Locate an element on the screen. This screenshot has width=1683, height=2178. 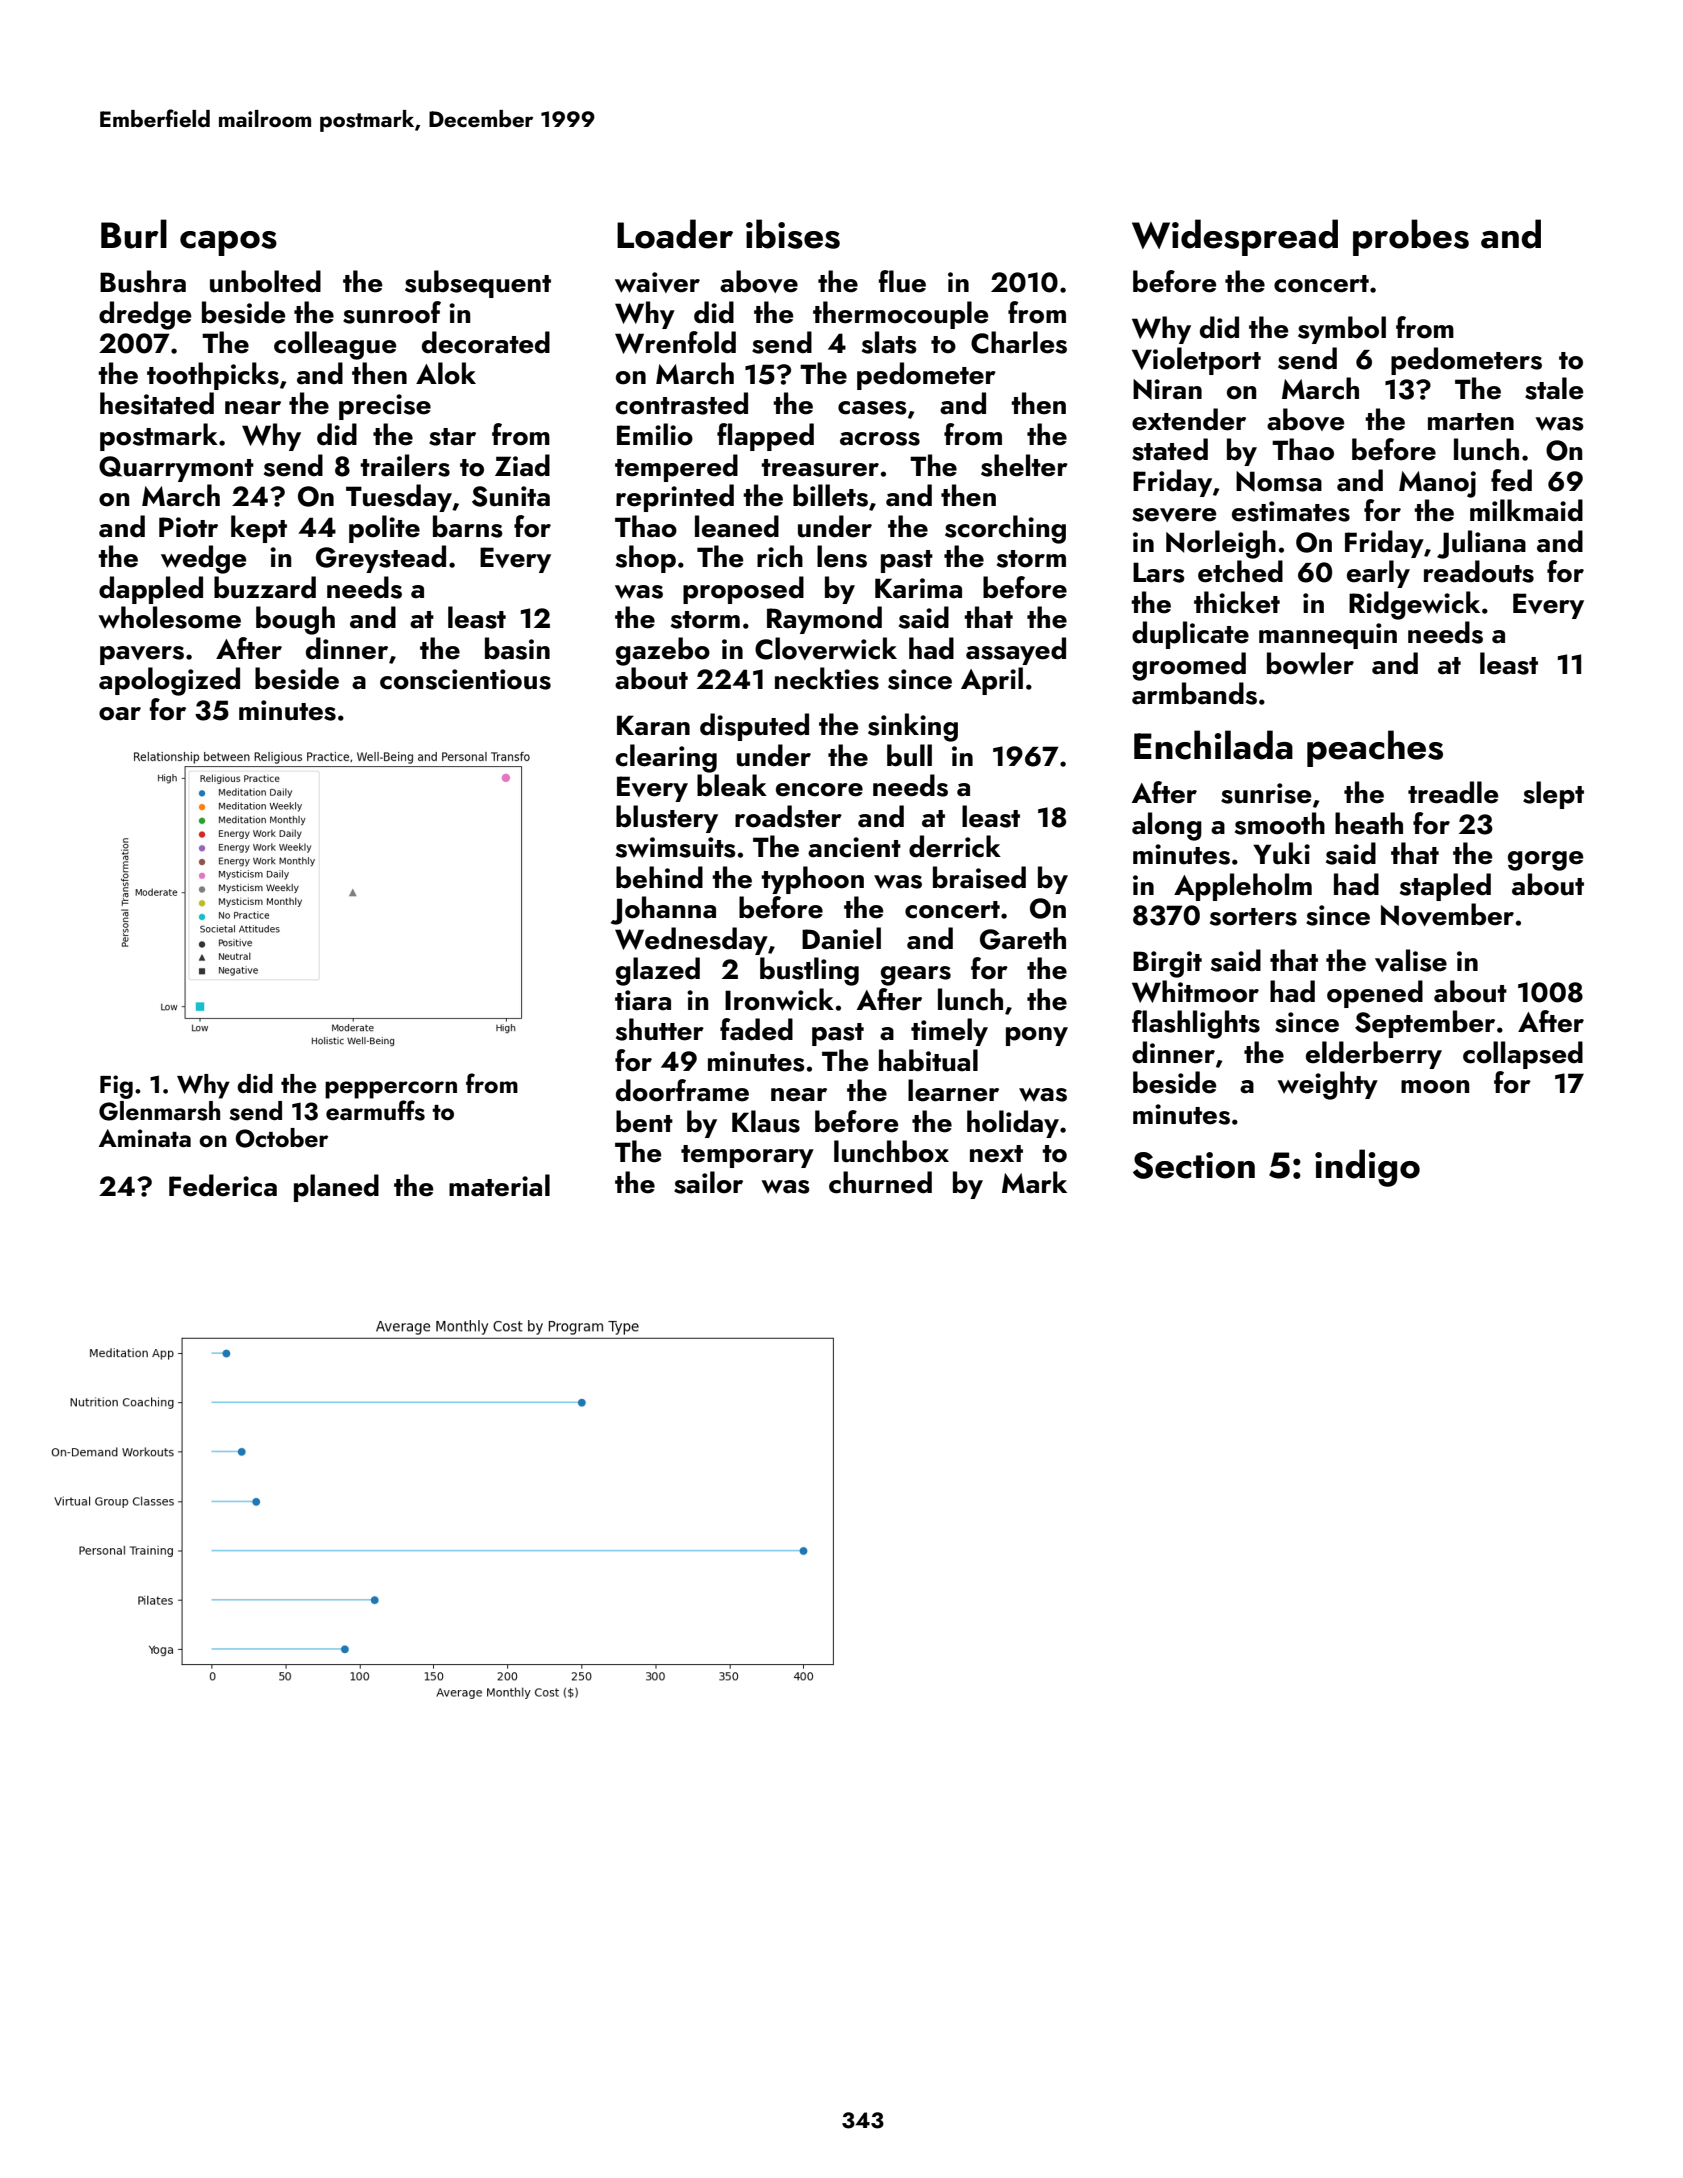
tempered is located at coordinates (676, 468).
